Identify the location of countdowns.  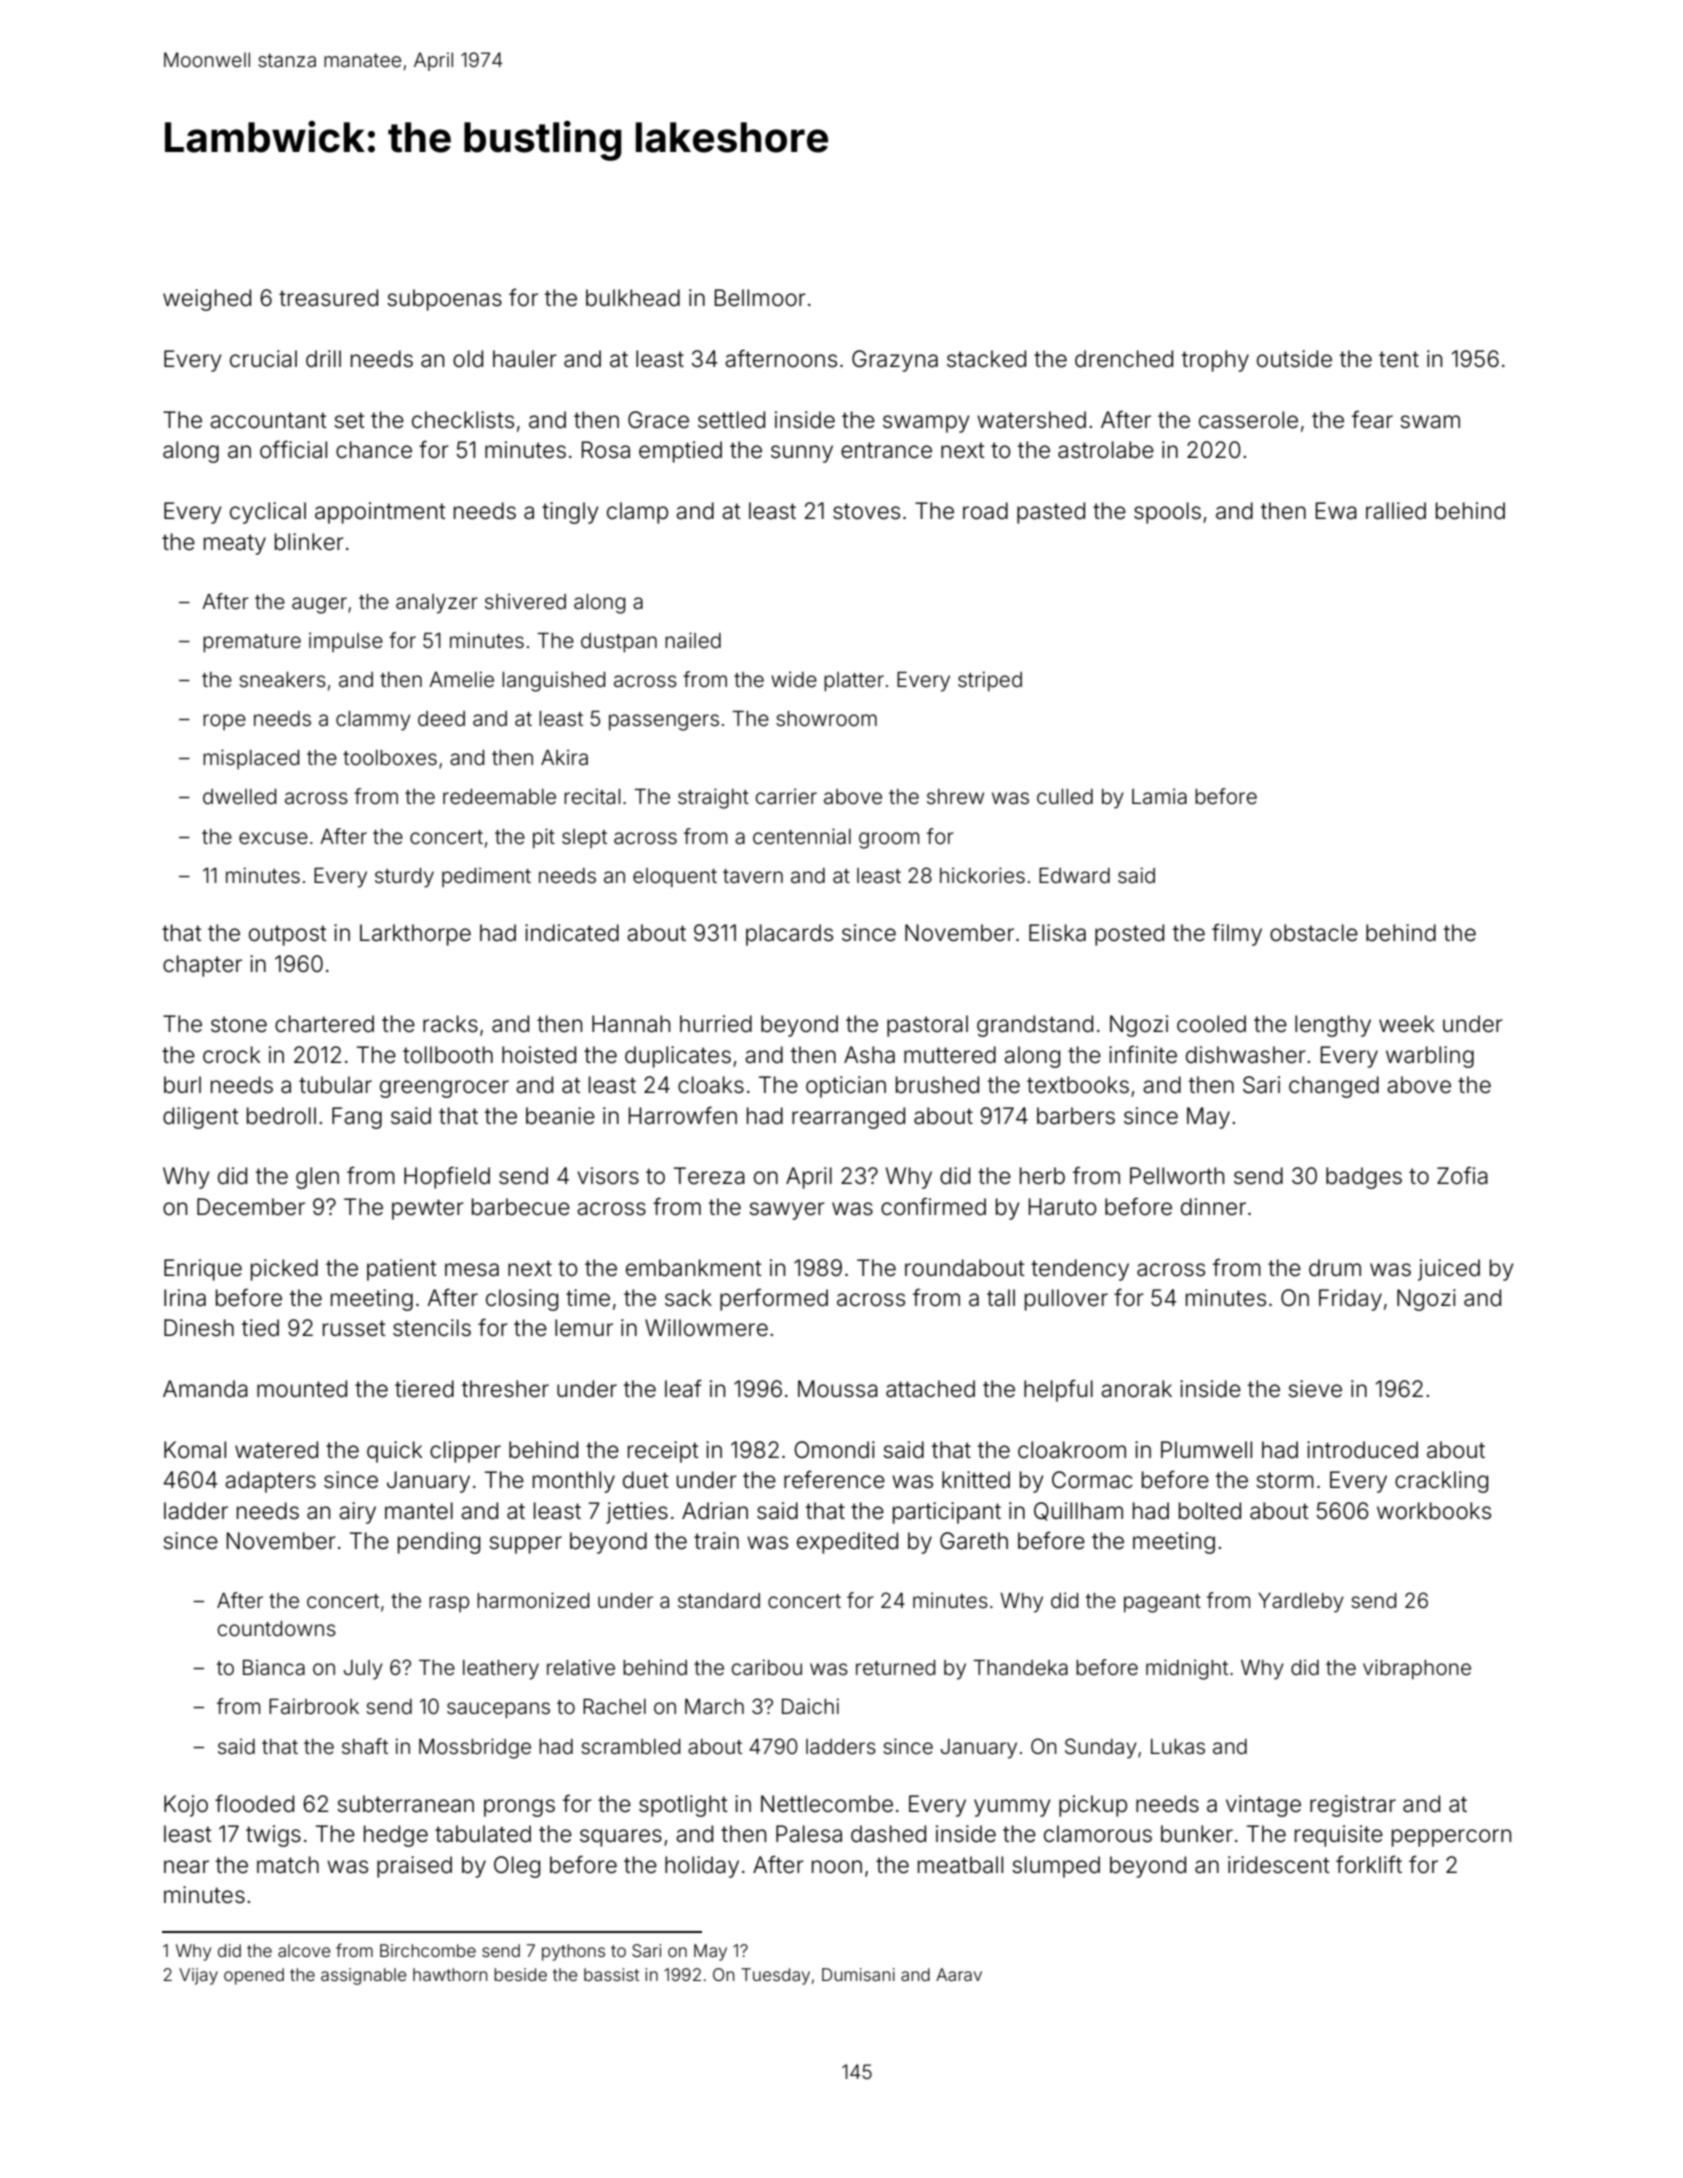
(276, 1629).
